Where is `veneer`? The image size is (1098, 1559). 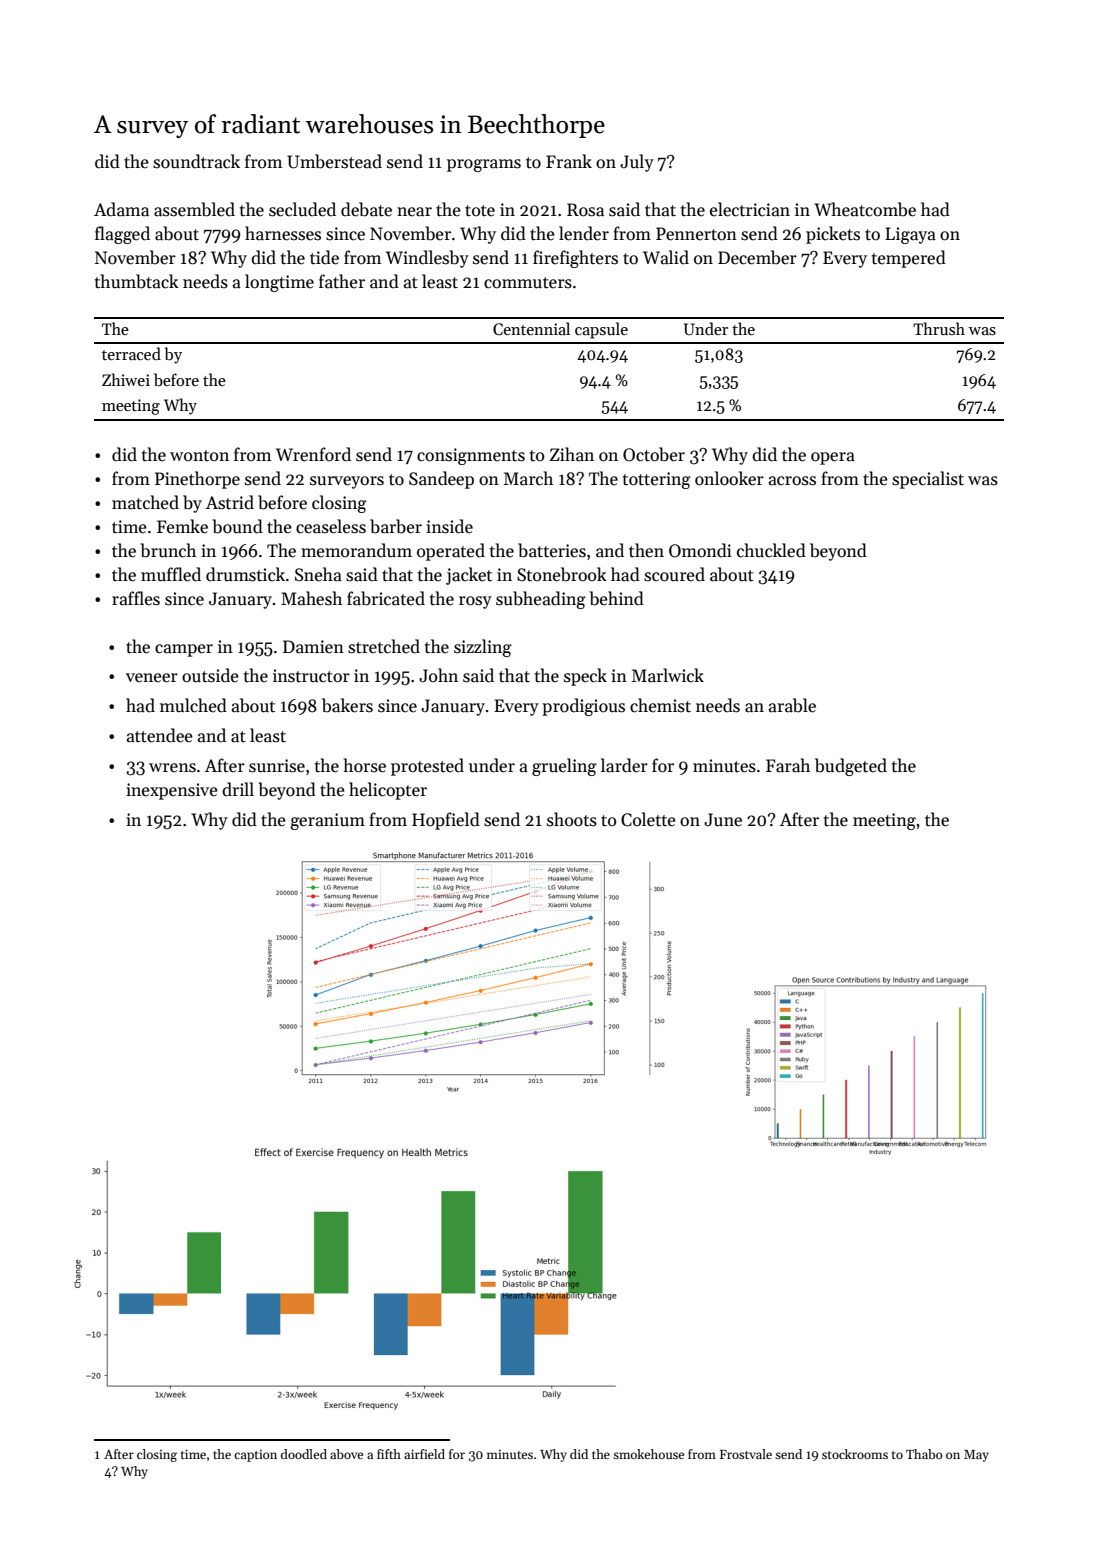 veneer is located at coordinates (152, 678).
